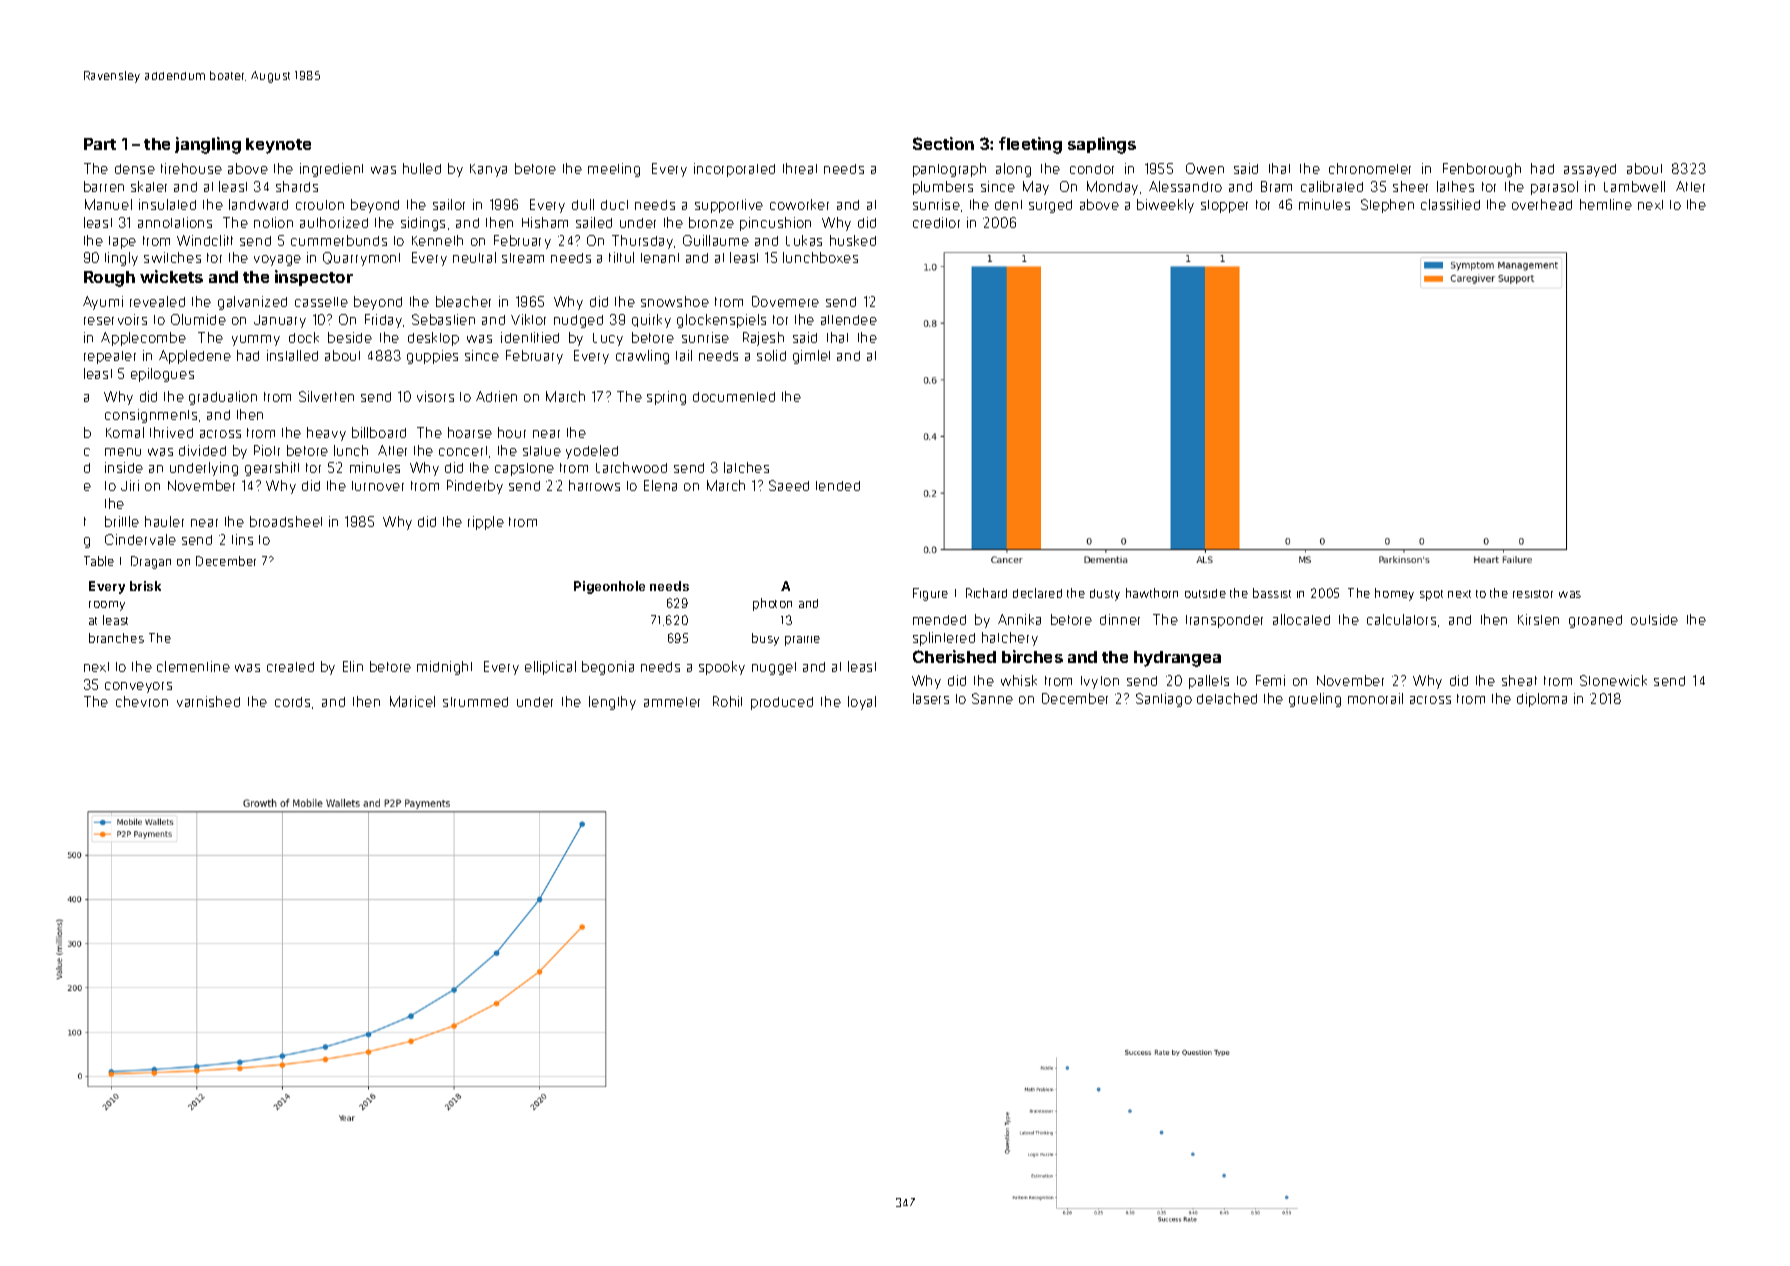  Describe the element at coordinates (195, 357) in the screenshot. I see `Appledene` at that location.
